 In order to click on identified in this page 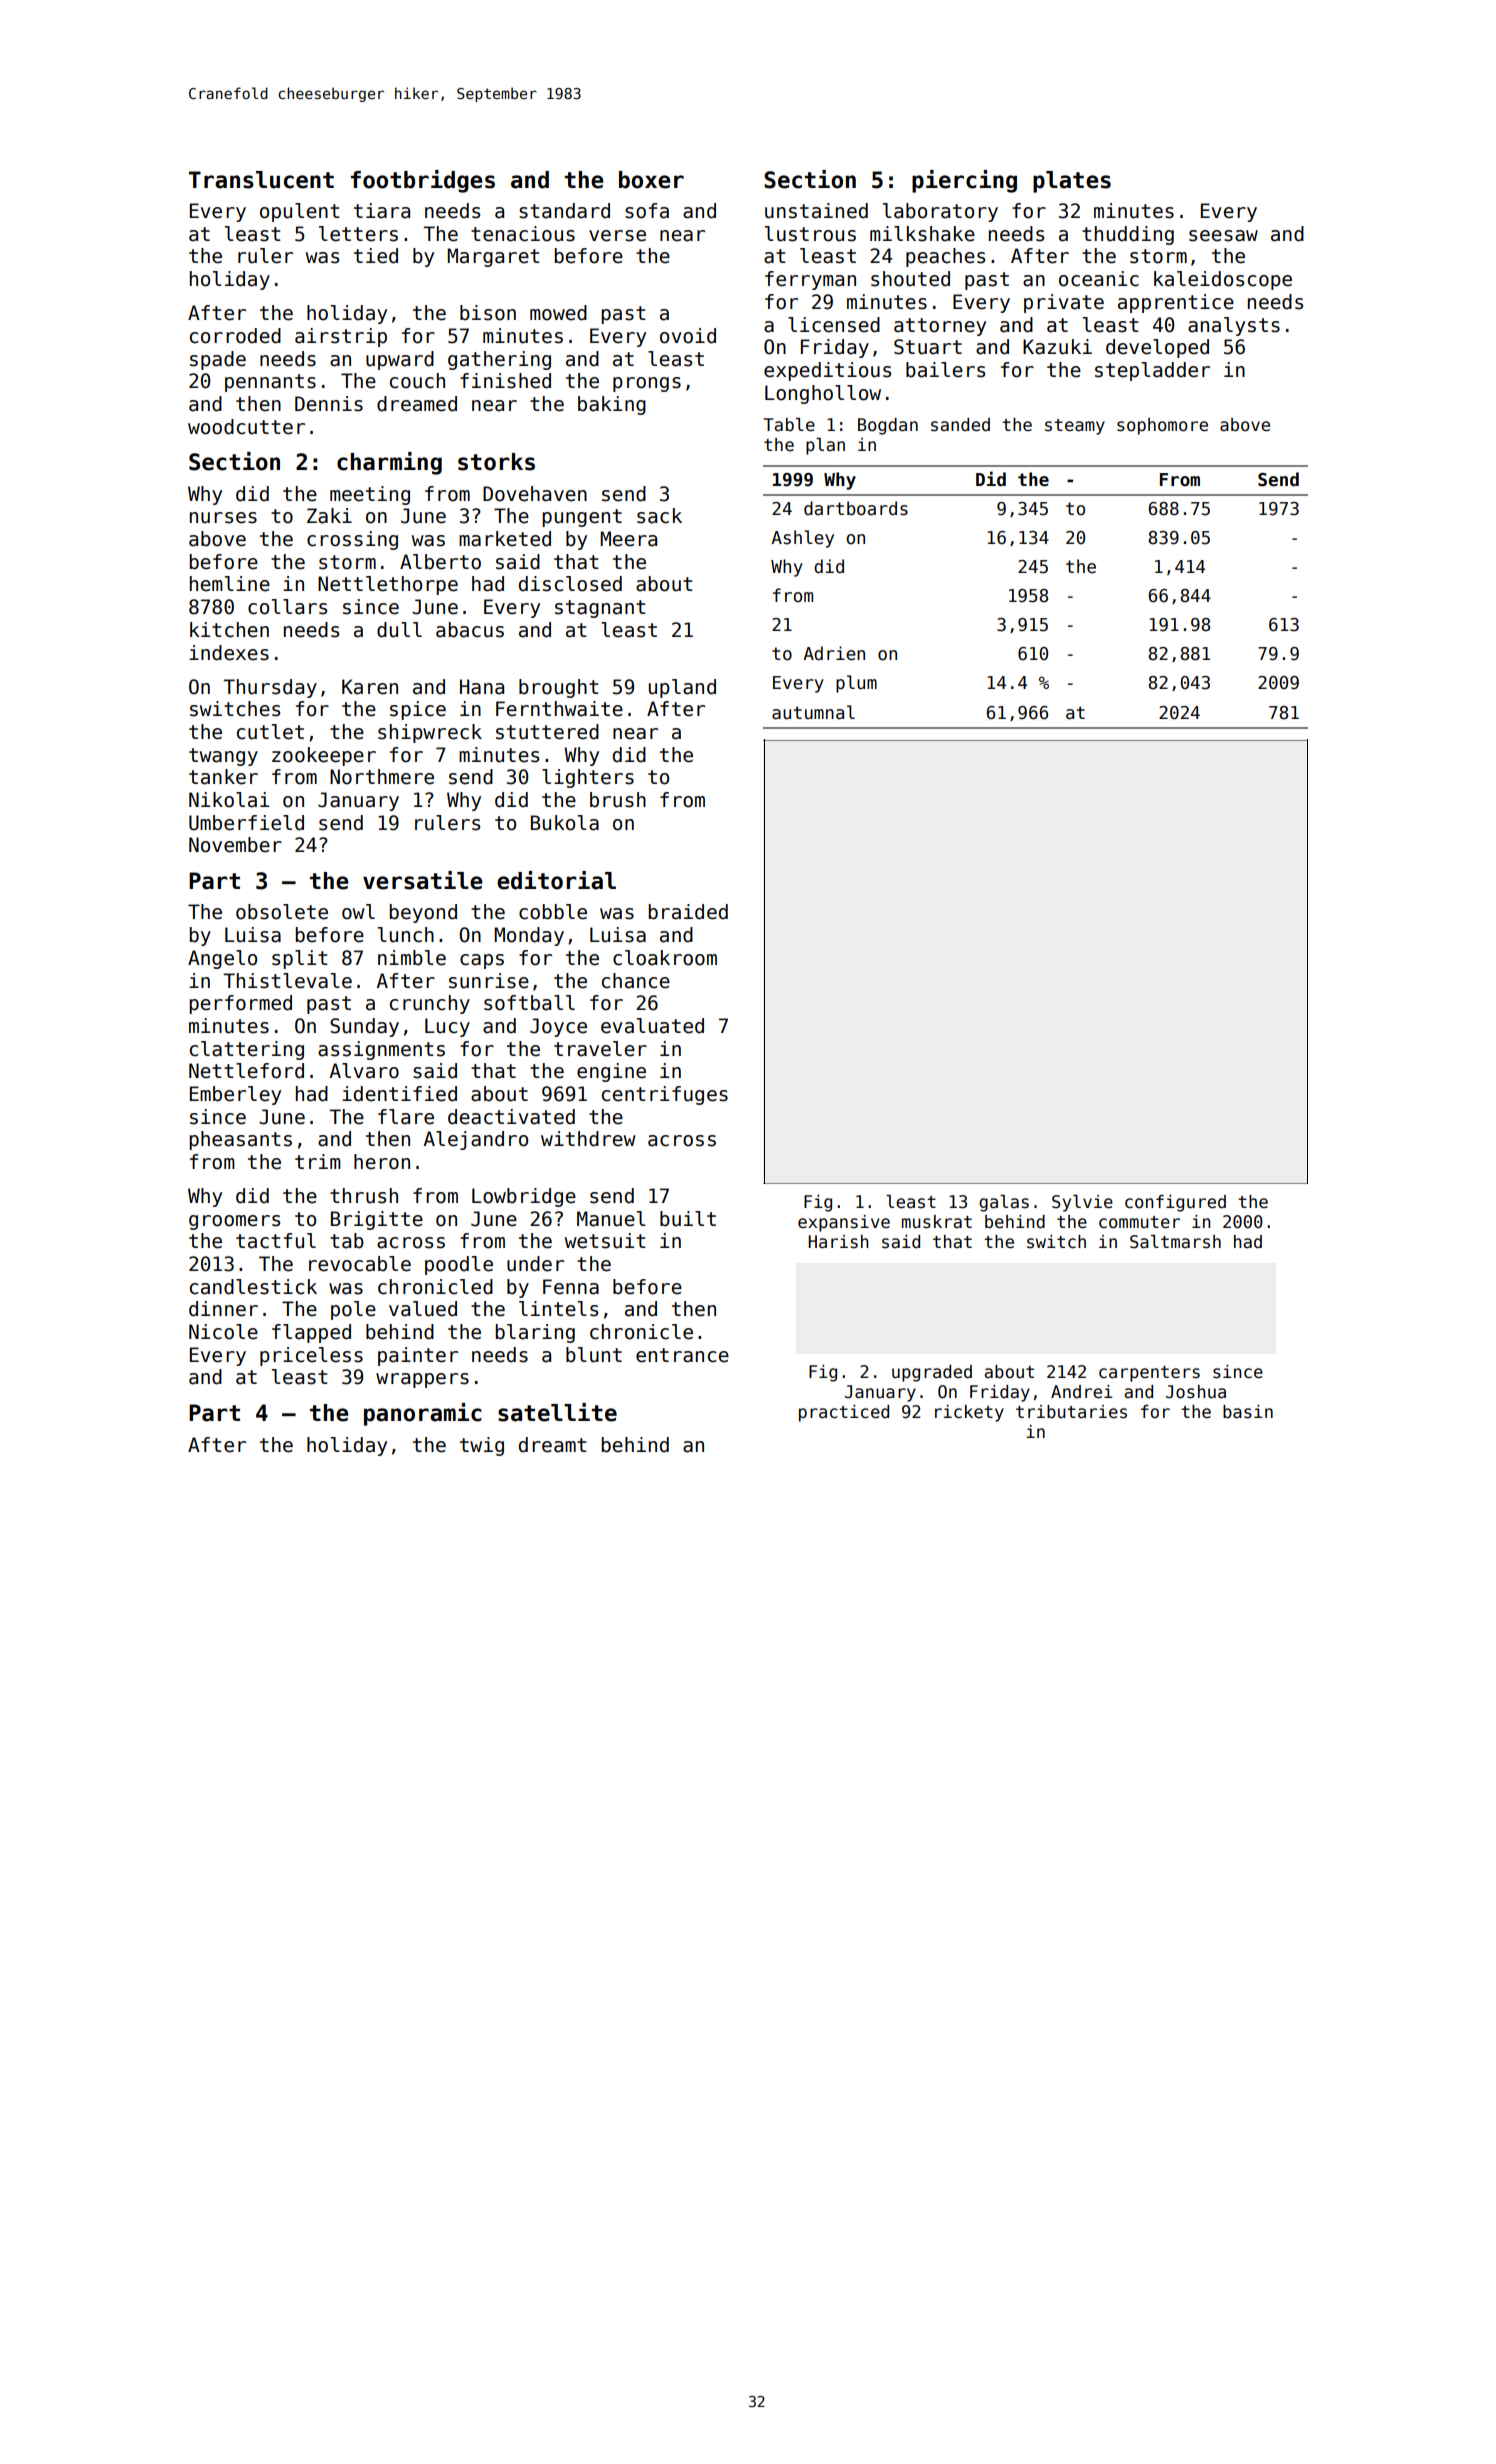, I will do `click(399, 1094)`.
